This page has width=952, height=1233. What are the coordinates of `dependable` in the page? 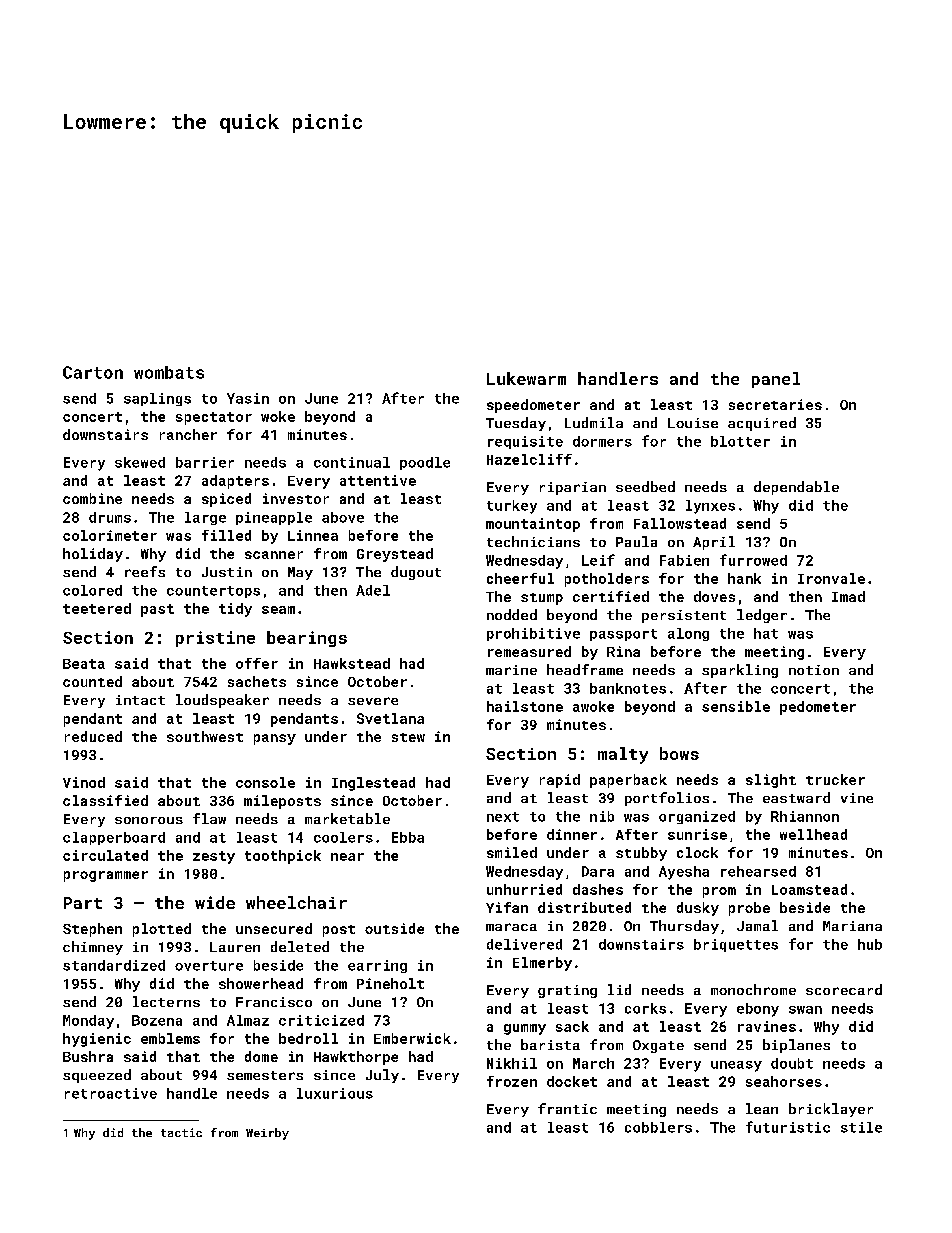 It's located at (796, 488).
